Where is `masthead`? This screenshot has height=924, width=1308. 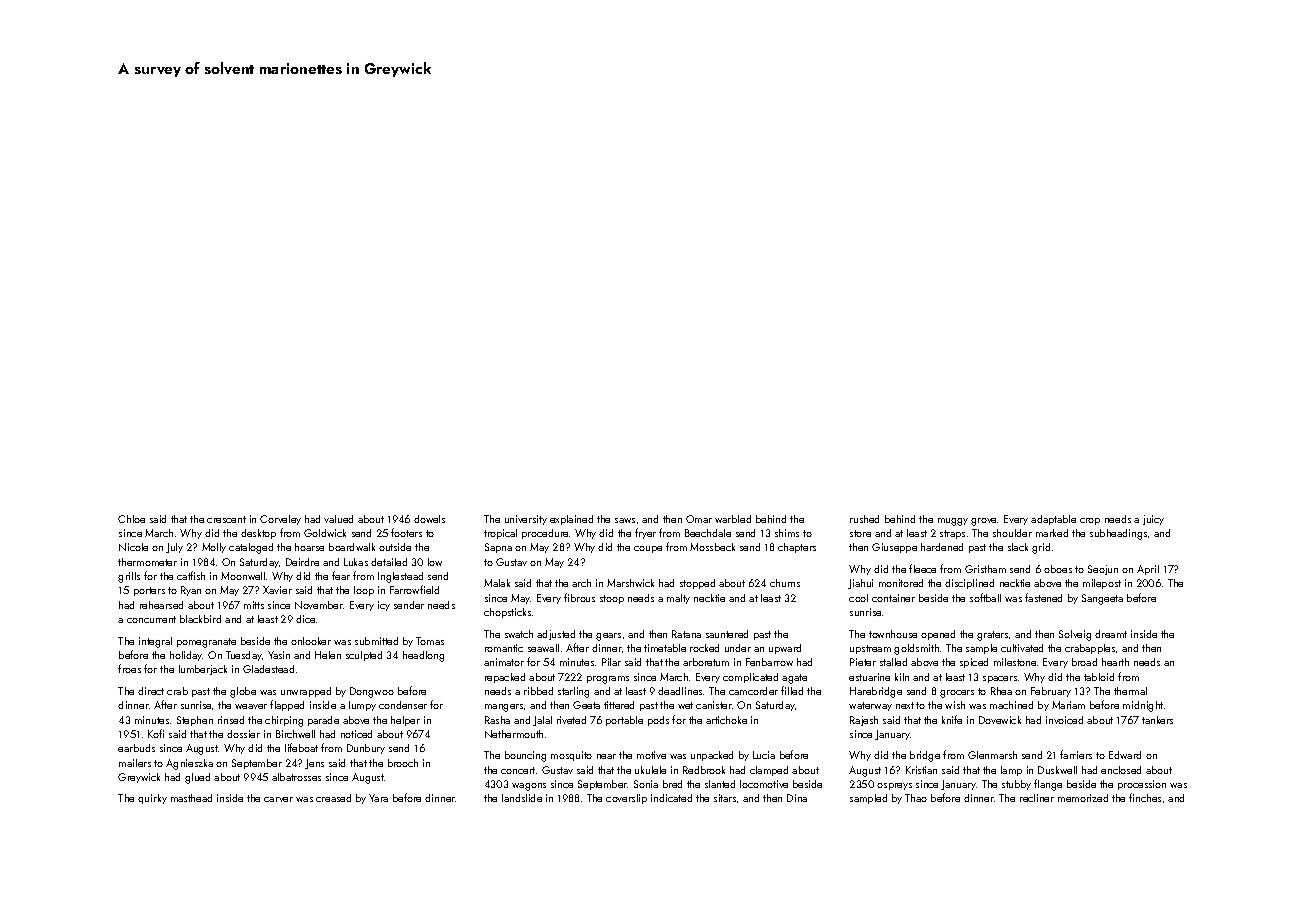 masthead is located at coordinates (191, 798).
